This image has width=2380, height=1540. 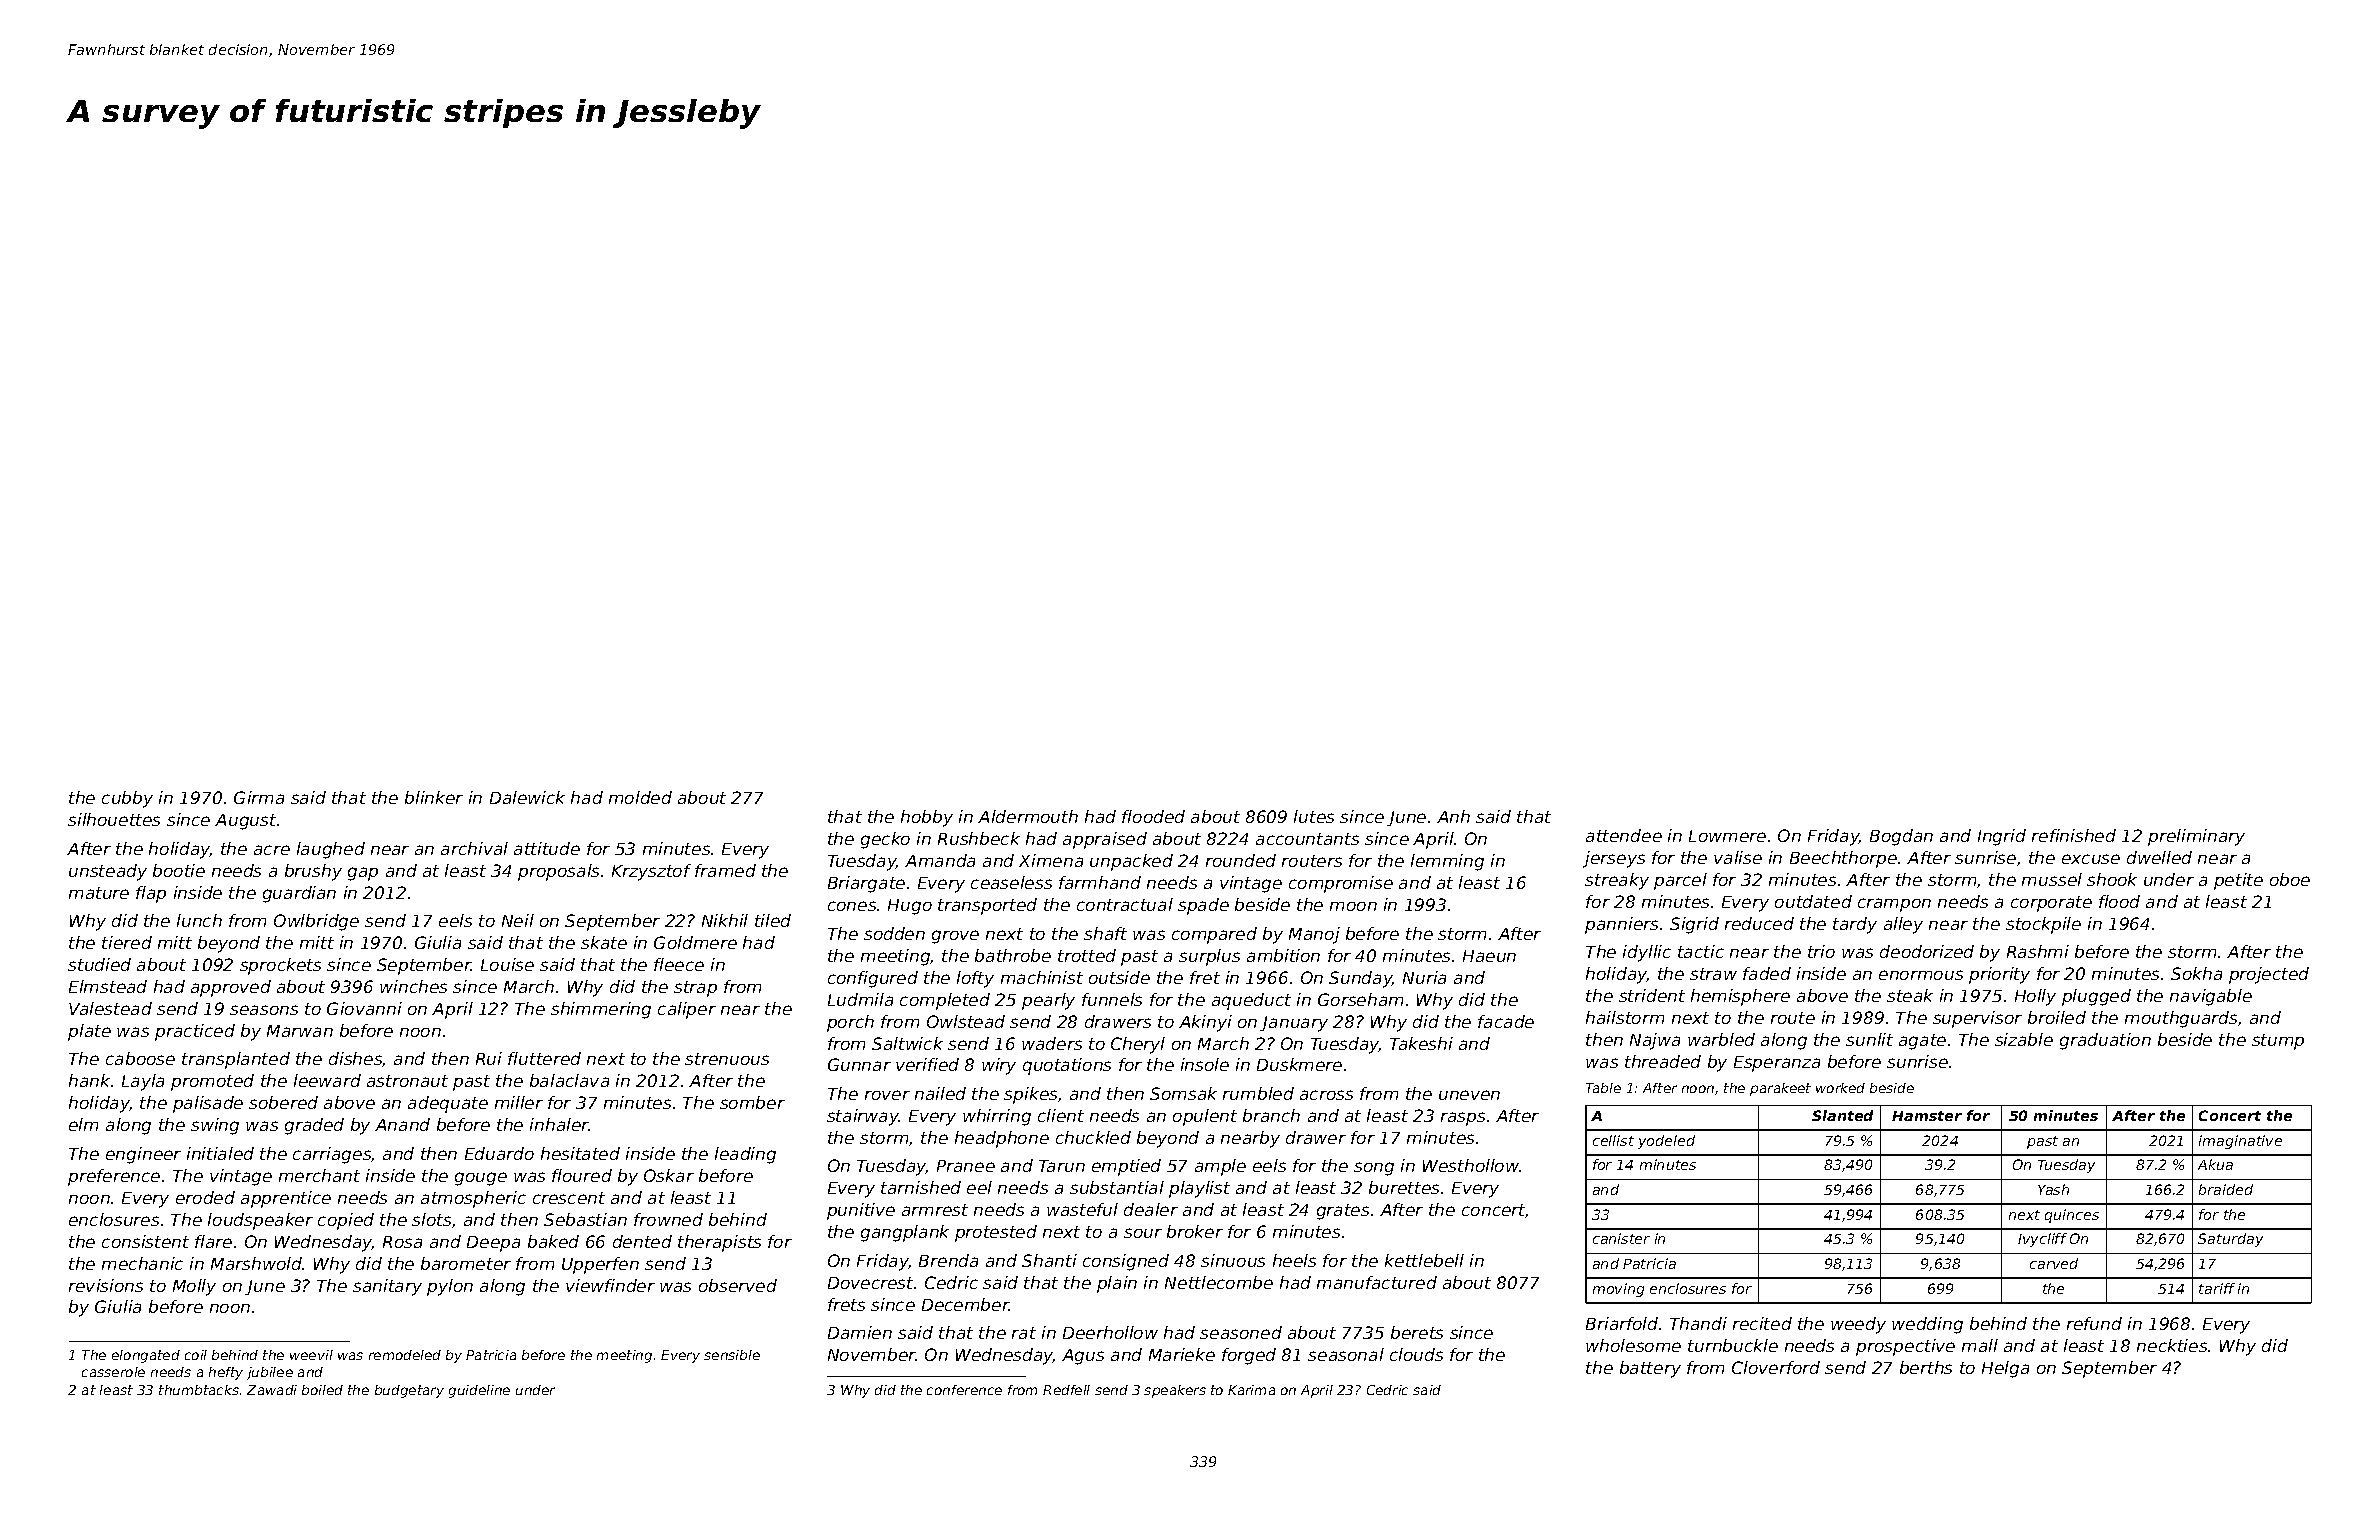 What do you see at coordinates (725, 920) in the image?
I see `Nikhil` at bounding box center [725, 920].
